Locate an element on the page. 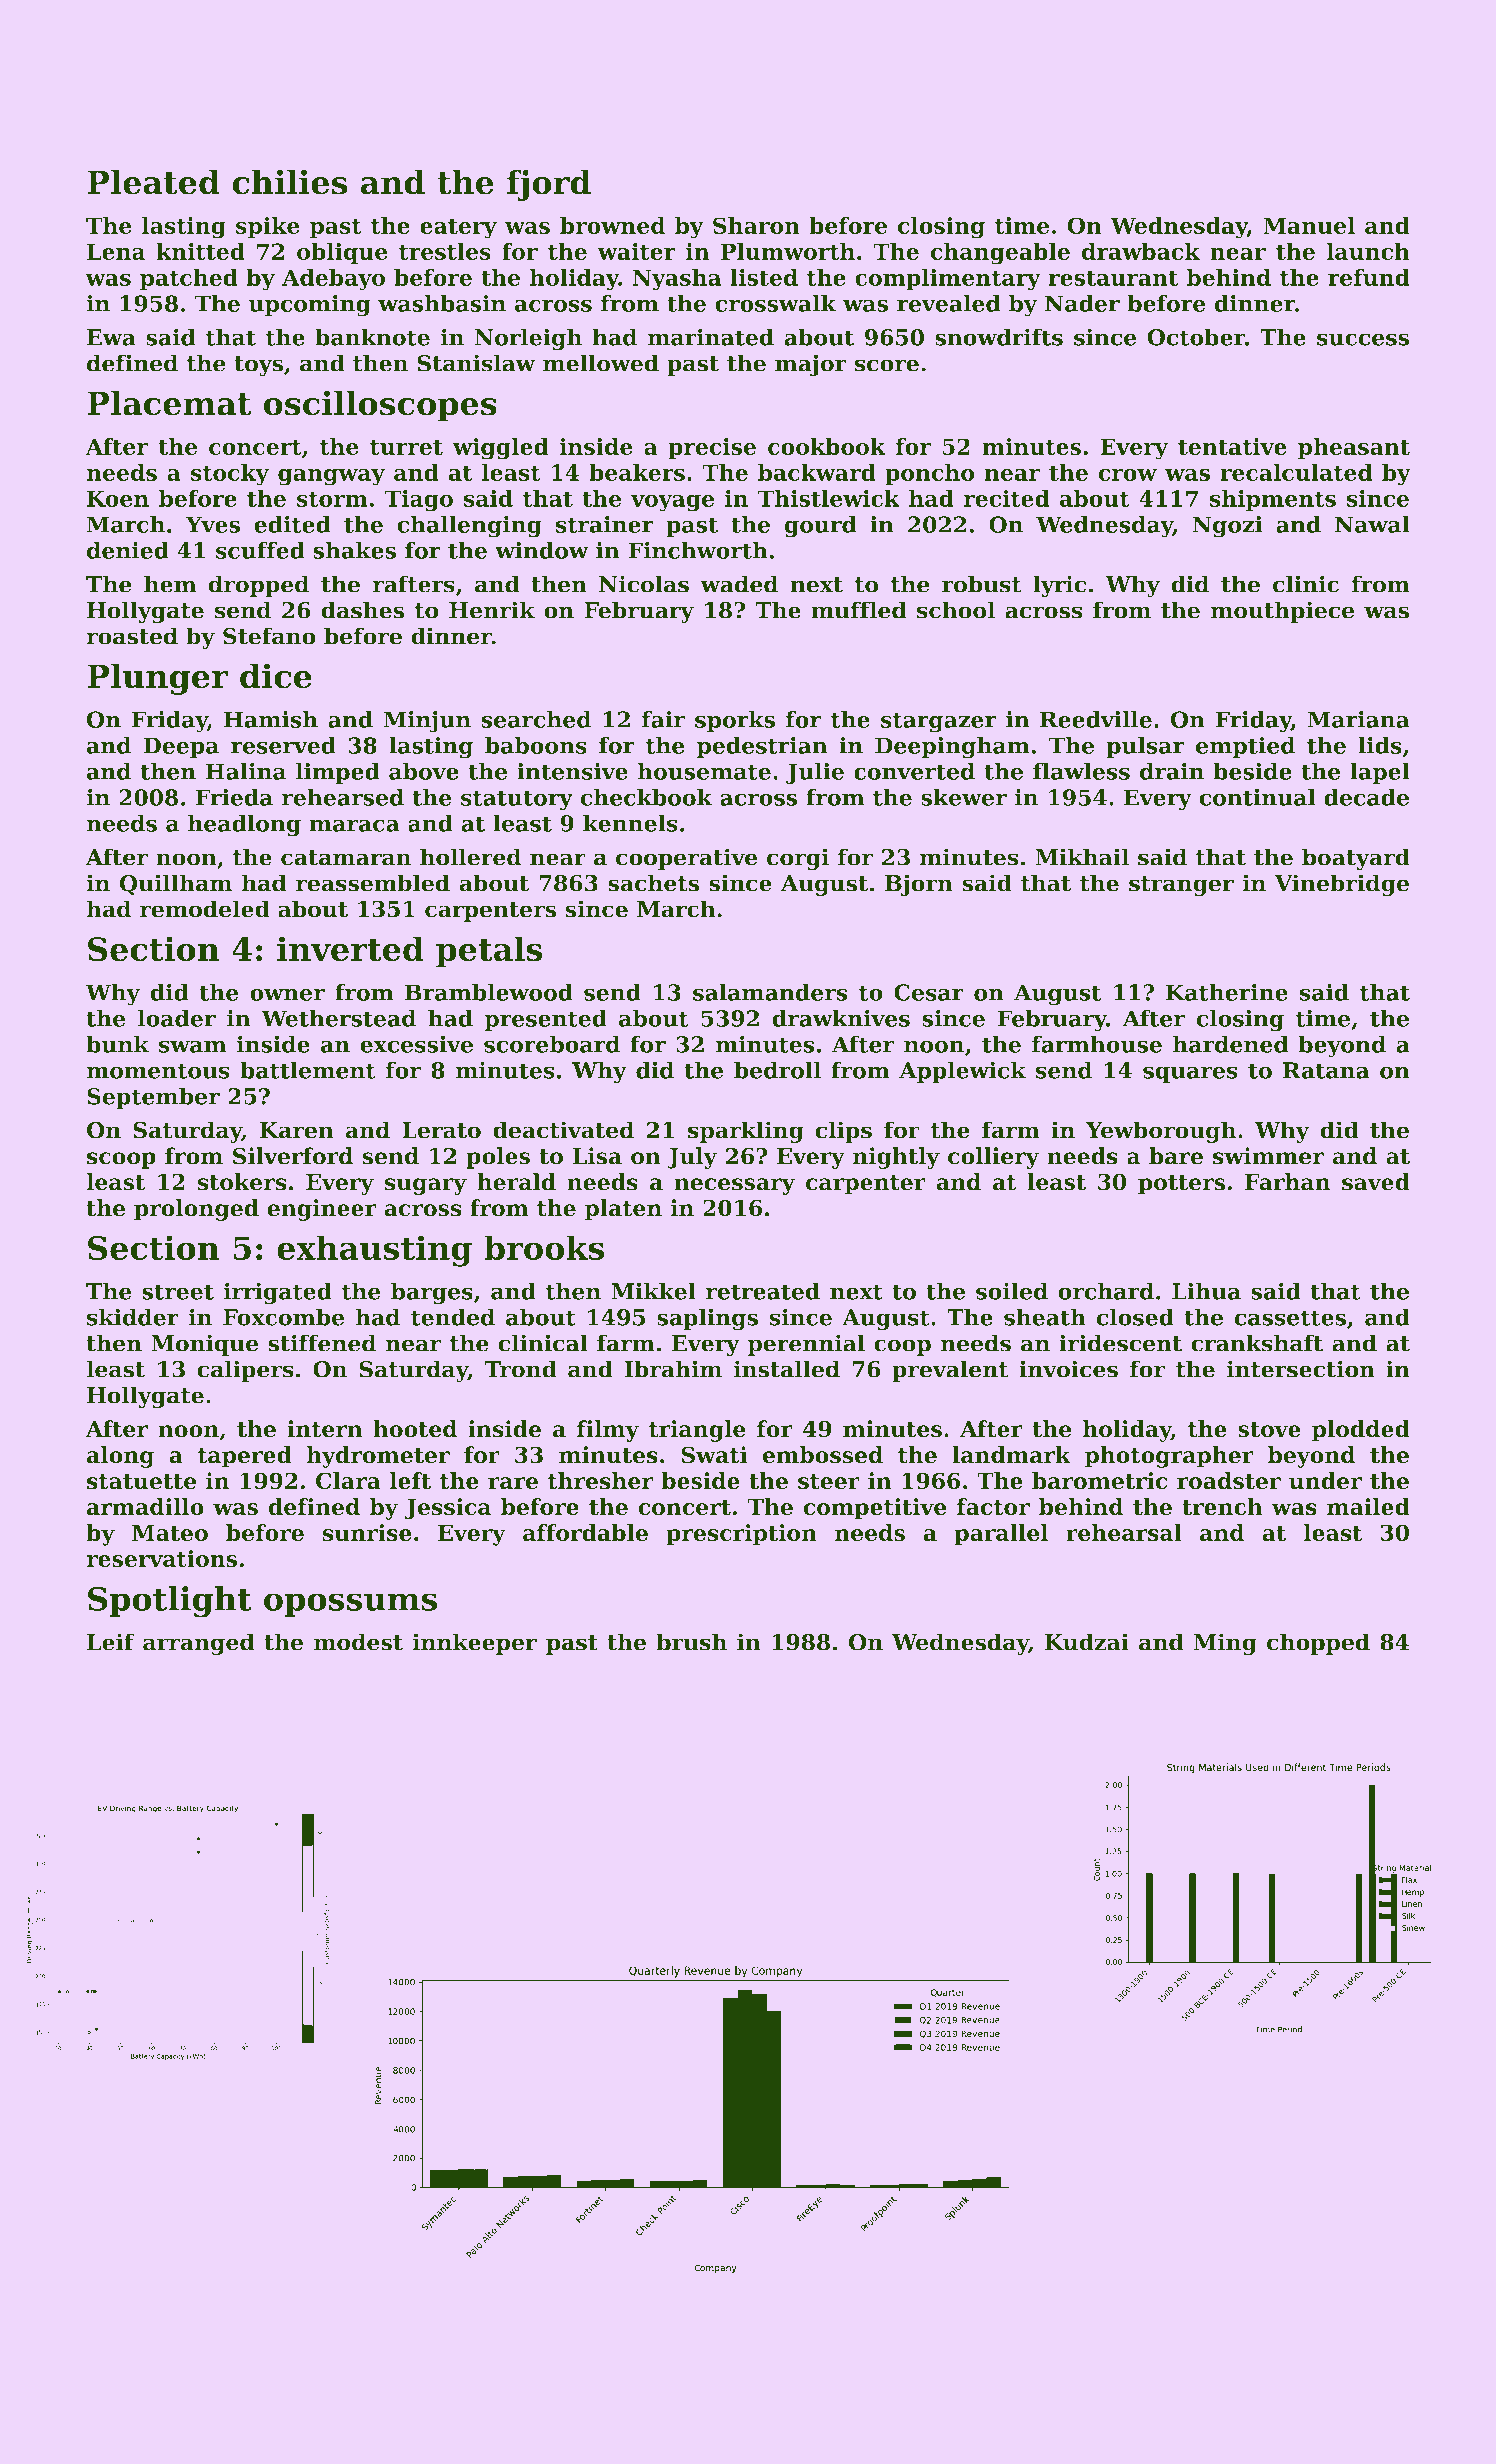 The height and width of the image is (2464, 1496). intensive is located at coordinates (572, 771).
